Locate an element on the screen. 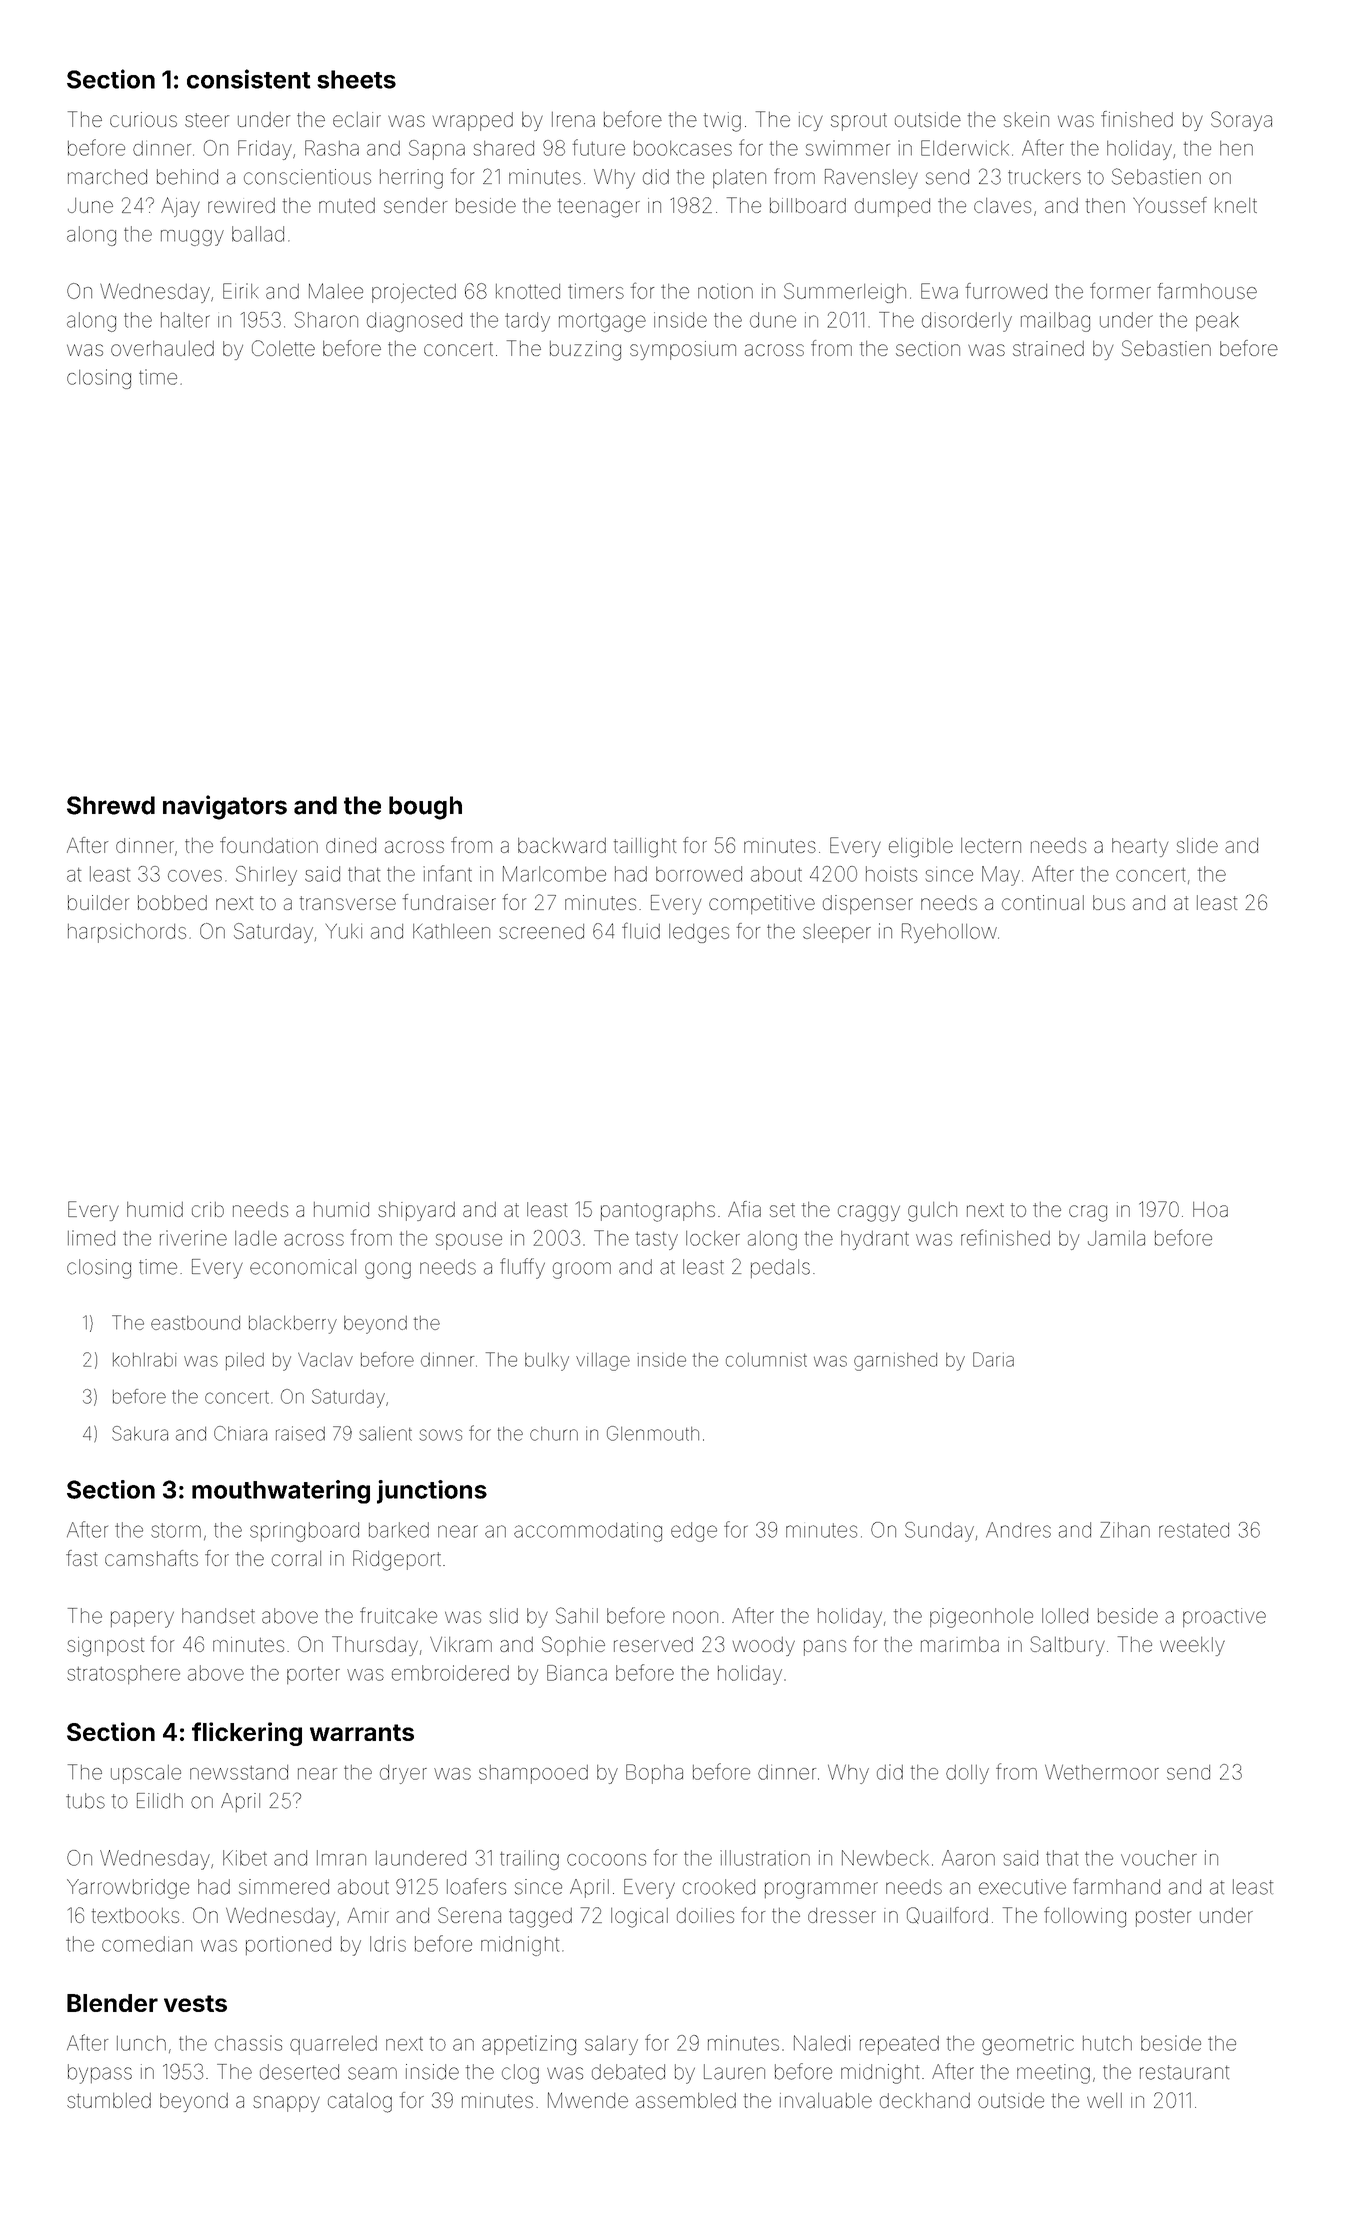 This screenshot has width=1346, height=2217. taillight is located at coordinates (645, 848).
